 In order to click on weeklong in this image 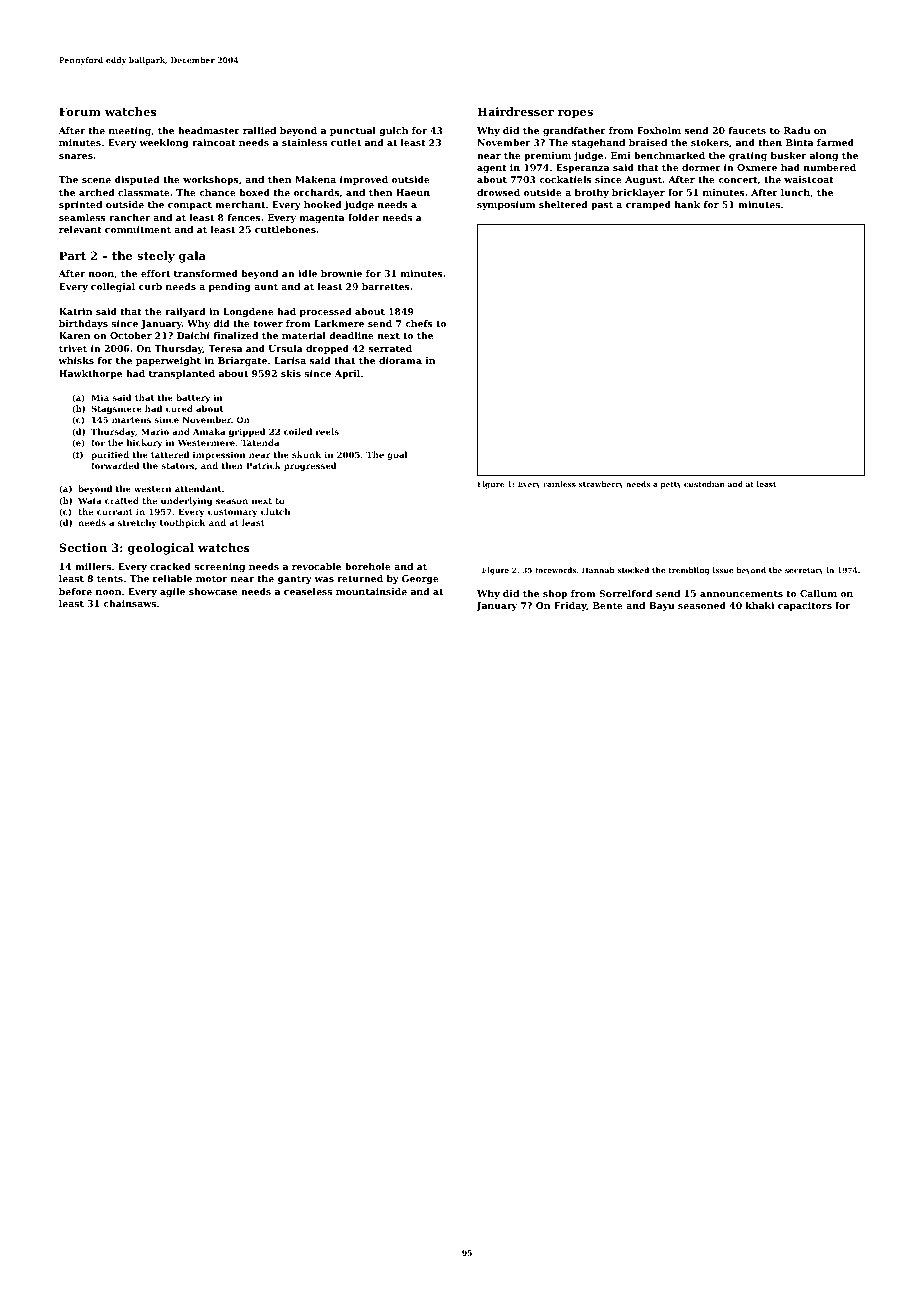, I will do `click(164, 143)`.
